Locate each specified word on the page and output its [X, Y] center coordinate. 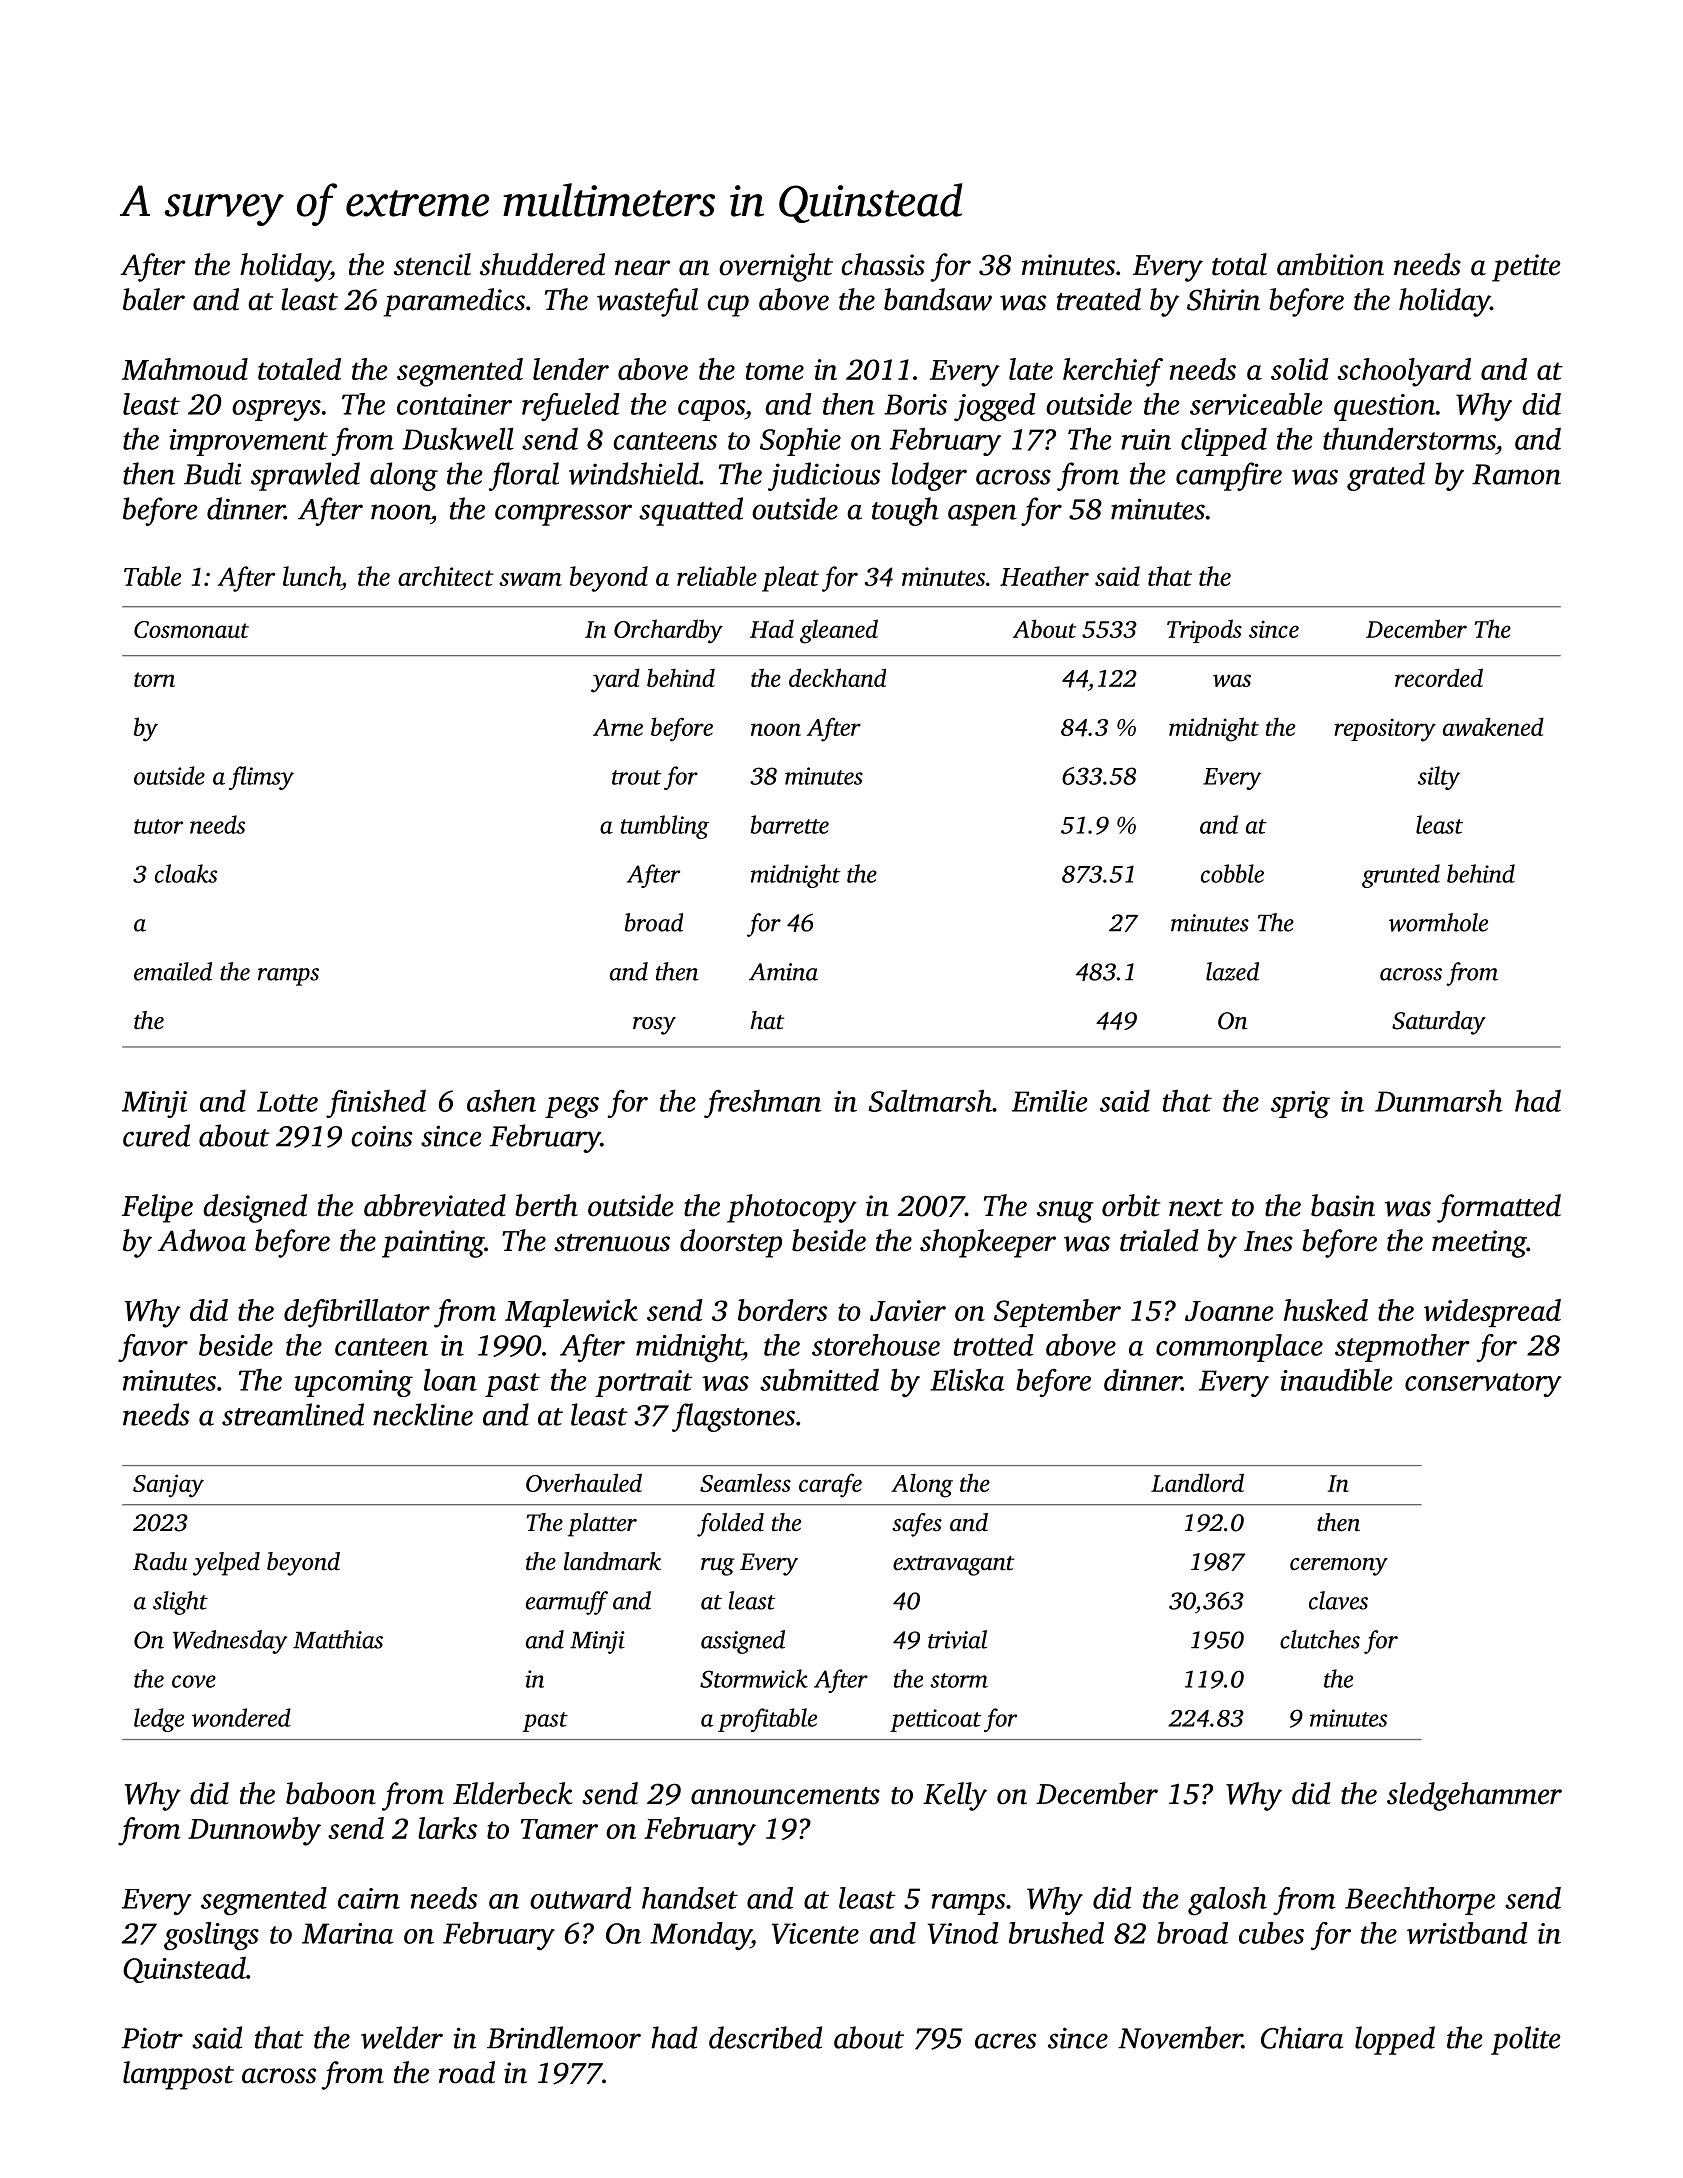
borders [782, 1310]
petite [1526, 268]
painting [433, 1244]
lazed [1232, 971]
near [643, 268]
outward [581, 1897]
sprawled [305, 476]
